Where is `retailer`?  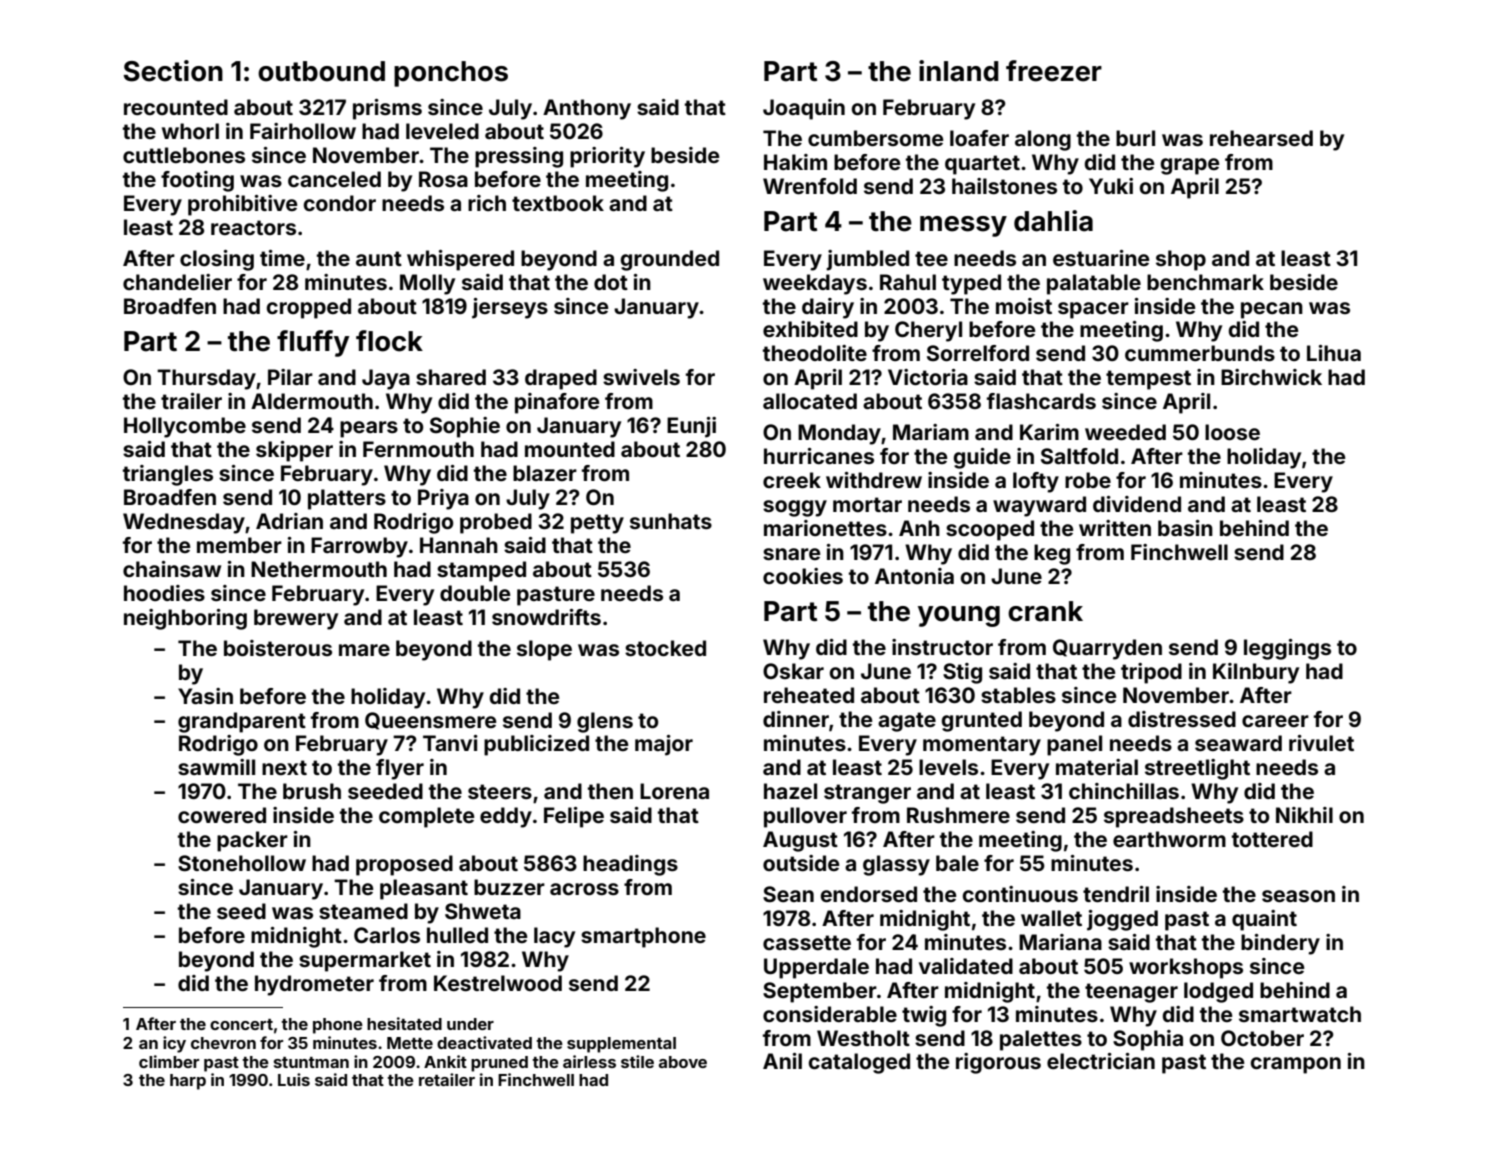 retailer is located at coordinates (447, 1079).
